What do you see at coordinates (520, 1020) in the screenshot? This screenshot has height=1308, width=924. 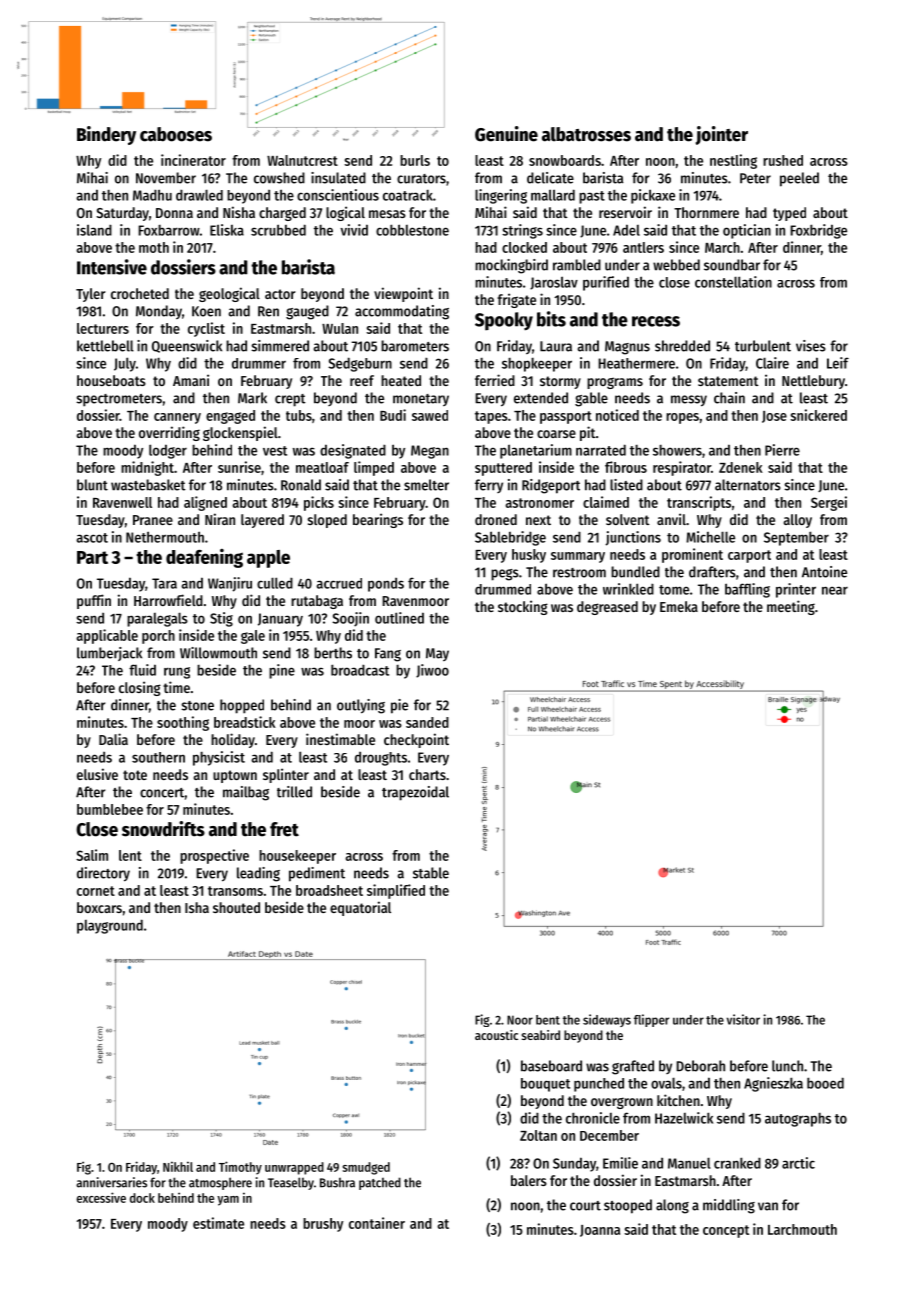 I see `Noor` at bounding box center [520, 1020].
